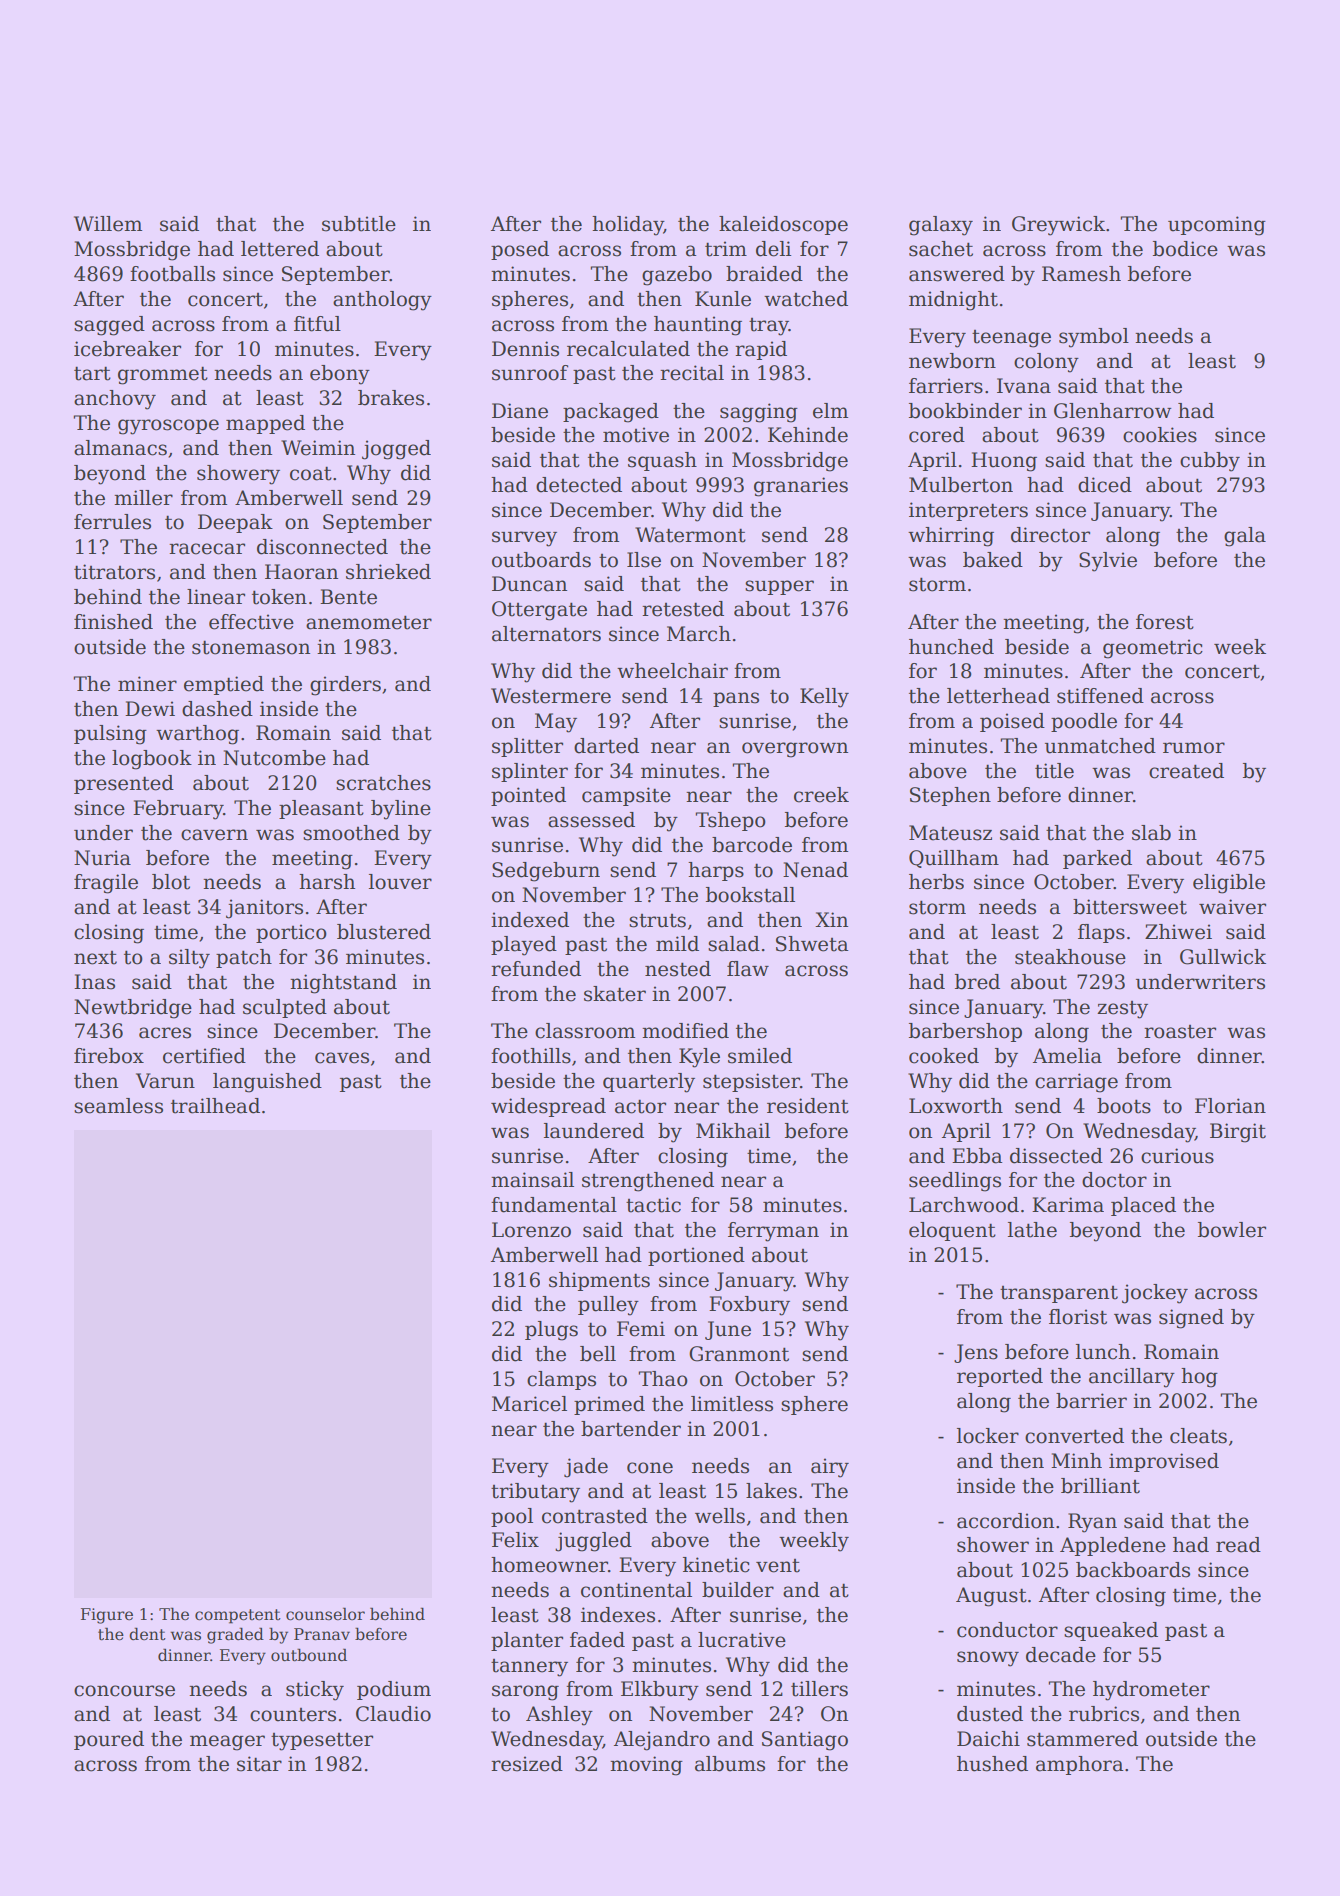  What do you see at coordinates (628, 226) in the document?
I see `holiday` at bounding box center [628, 226].
